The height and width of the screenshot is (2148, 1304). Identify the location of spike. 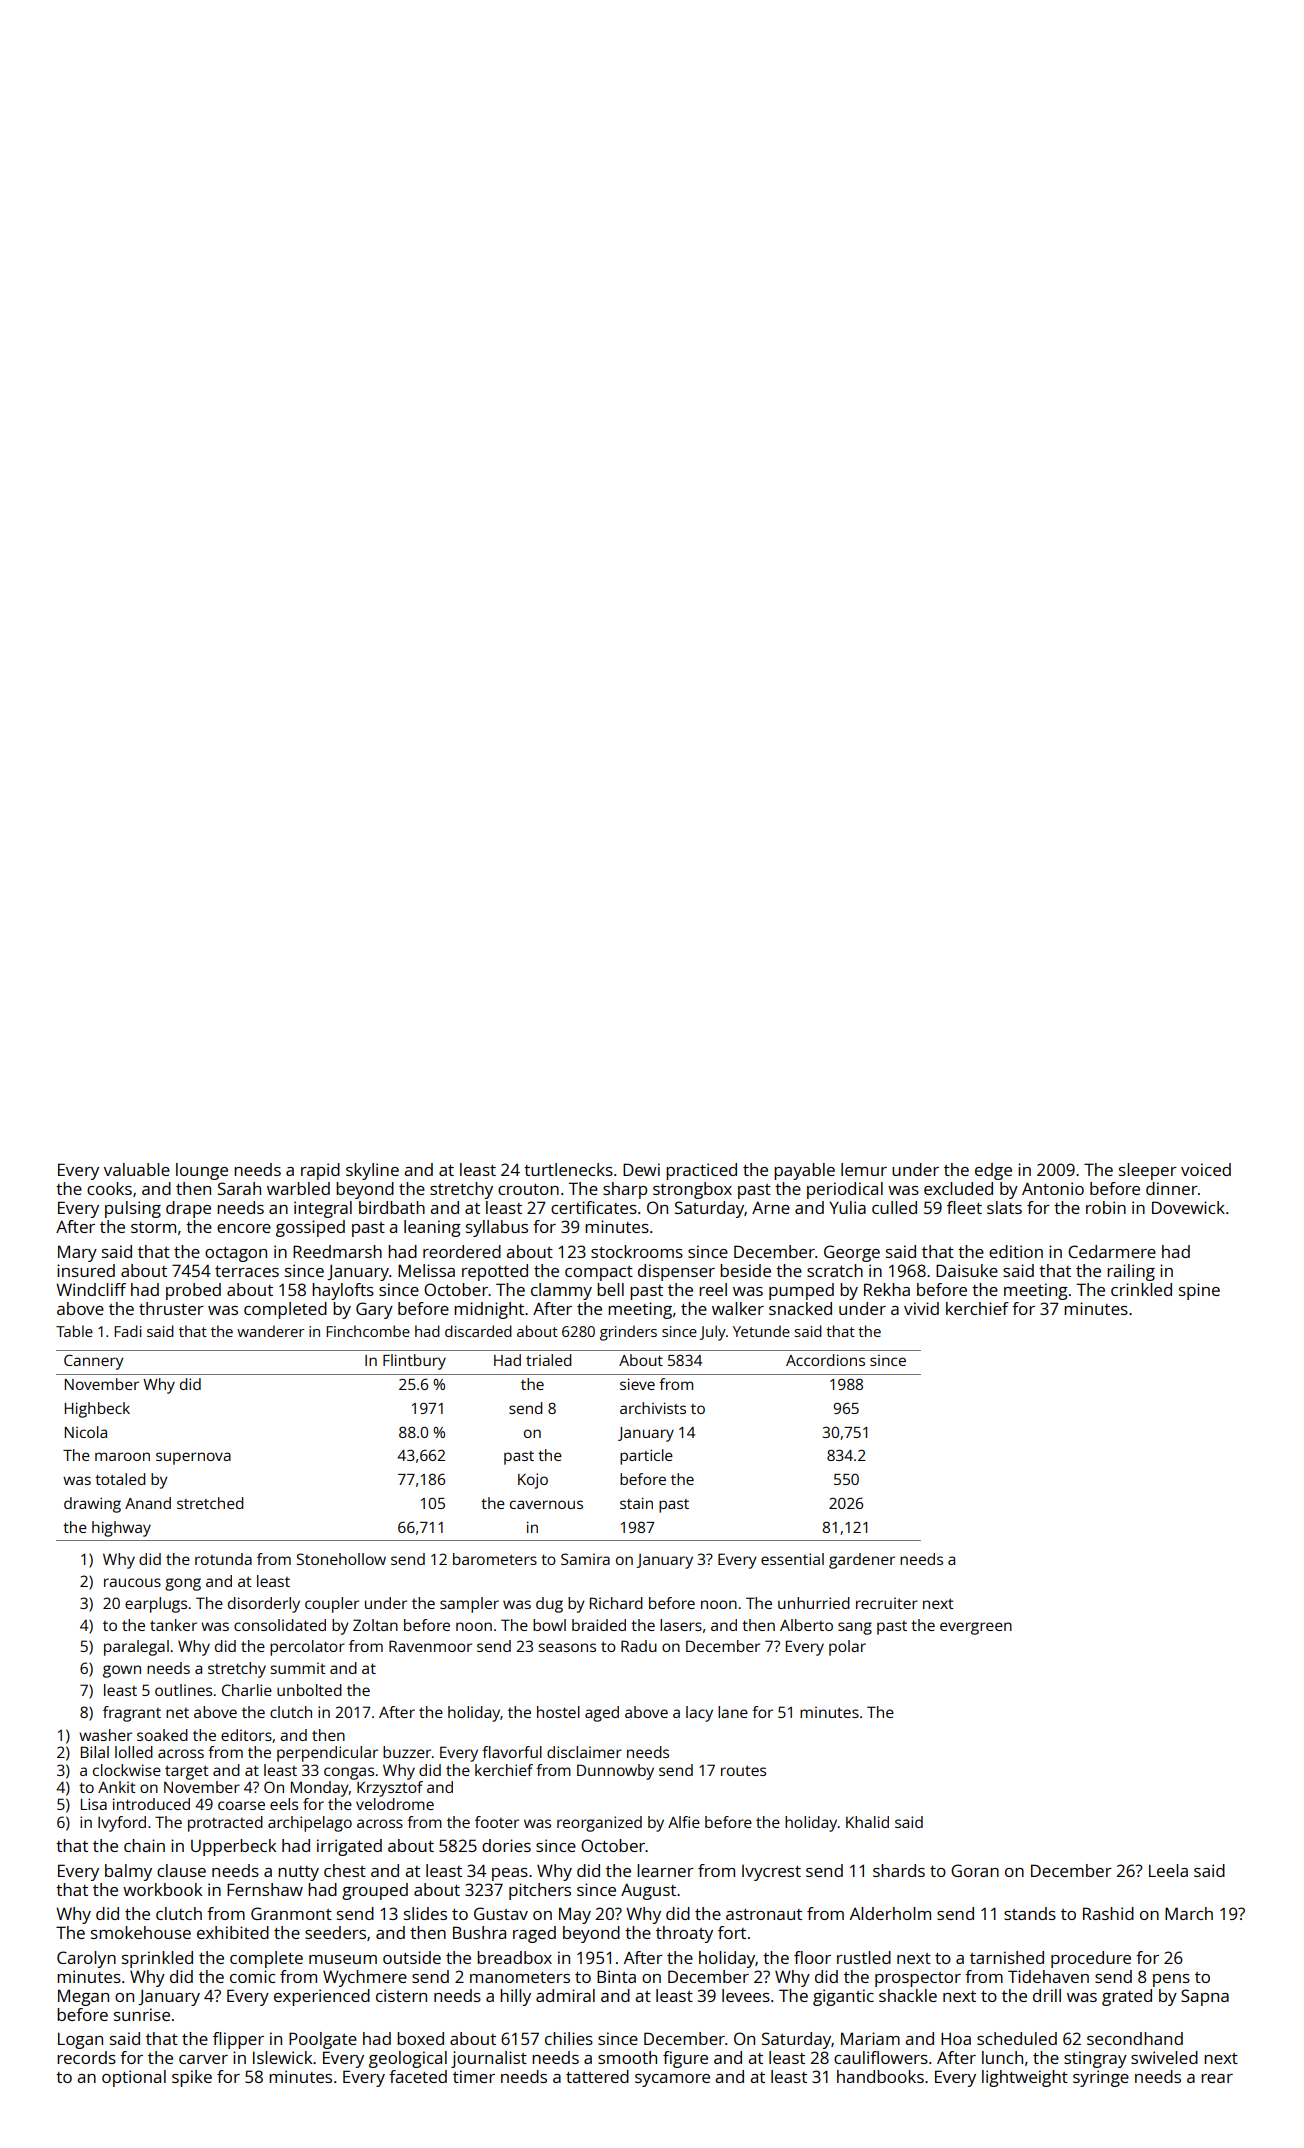
(192, 2078).
